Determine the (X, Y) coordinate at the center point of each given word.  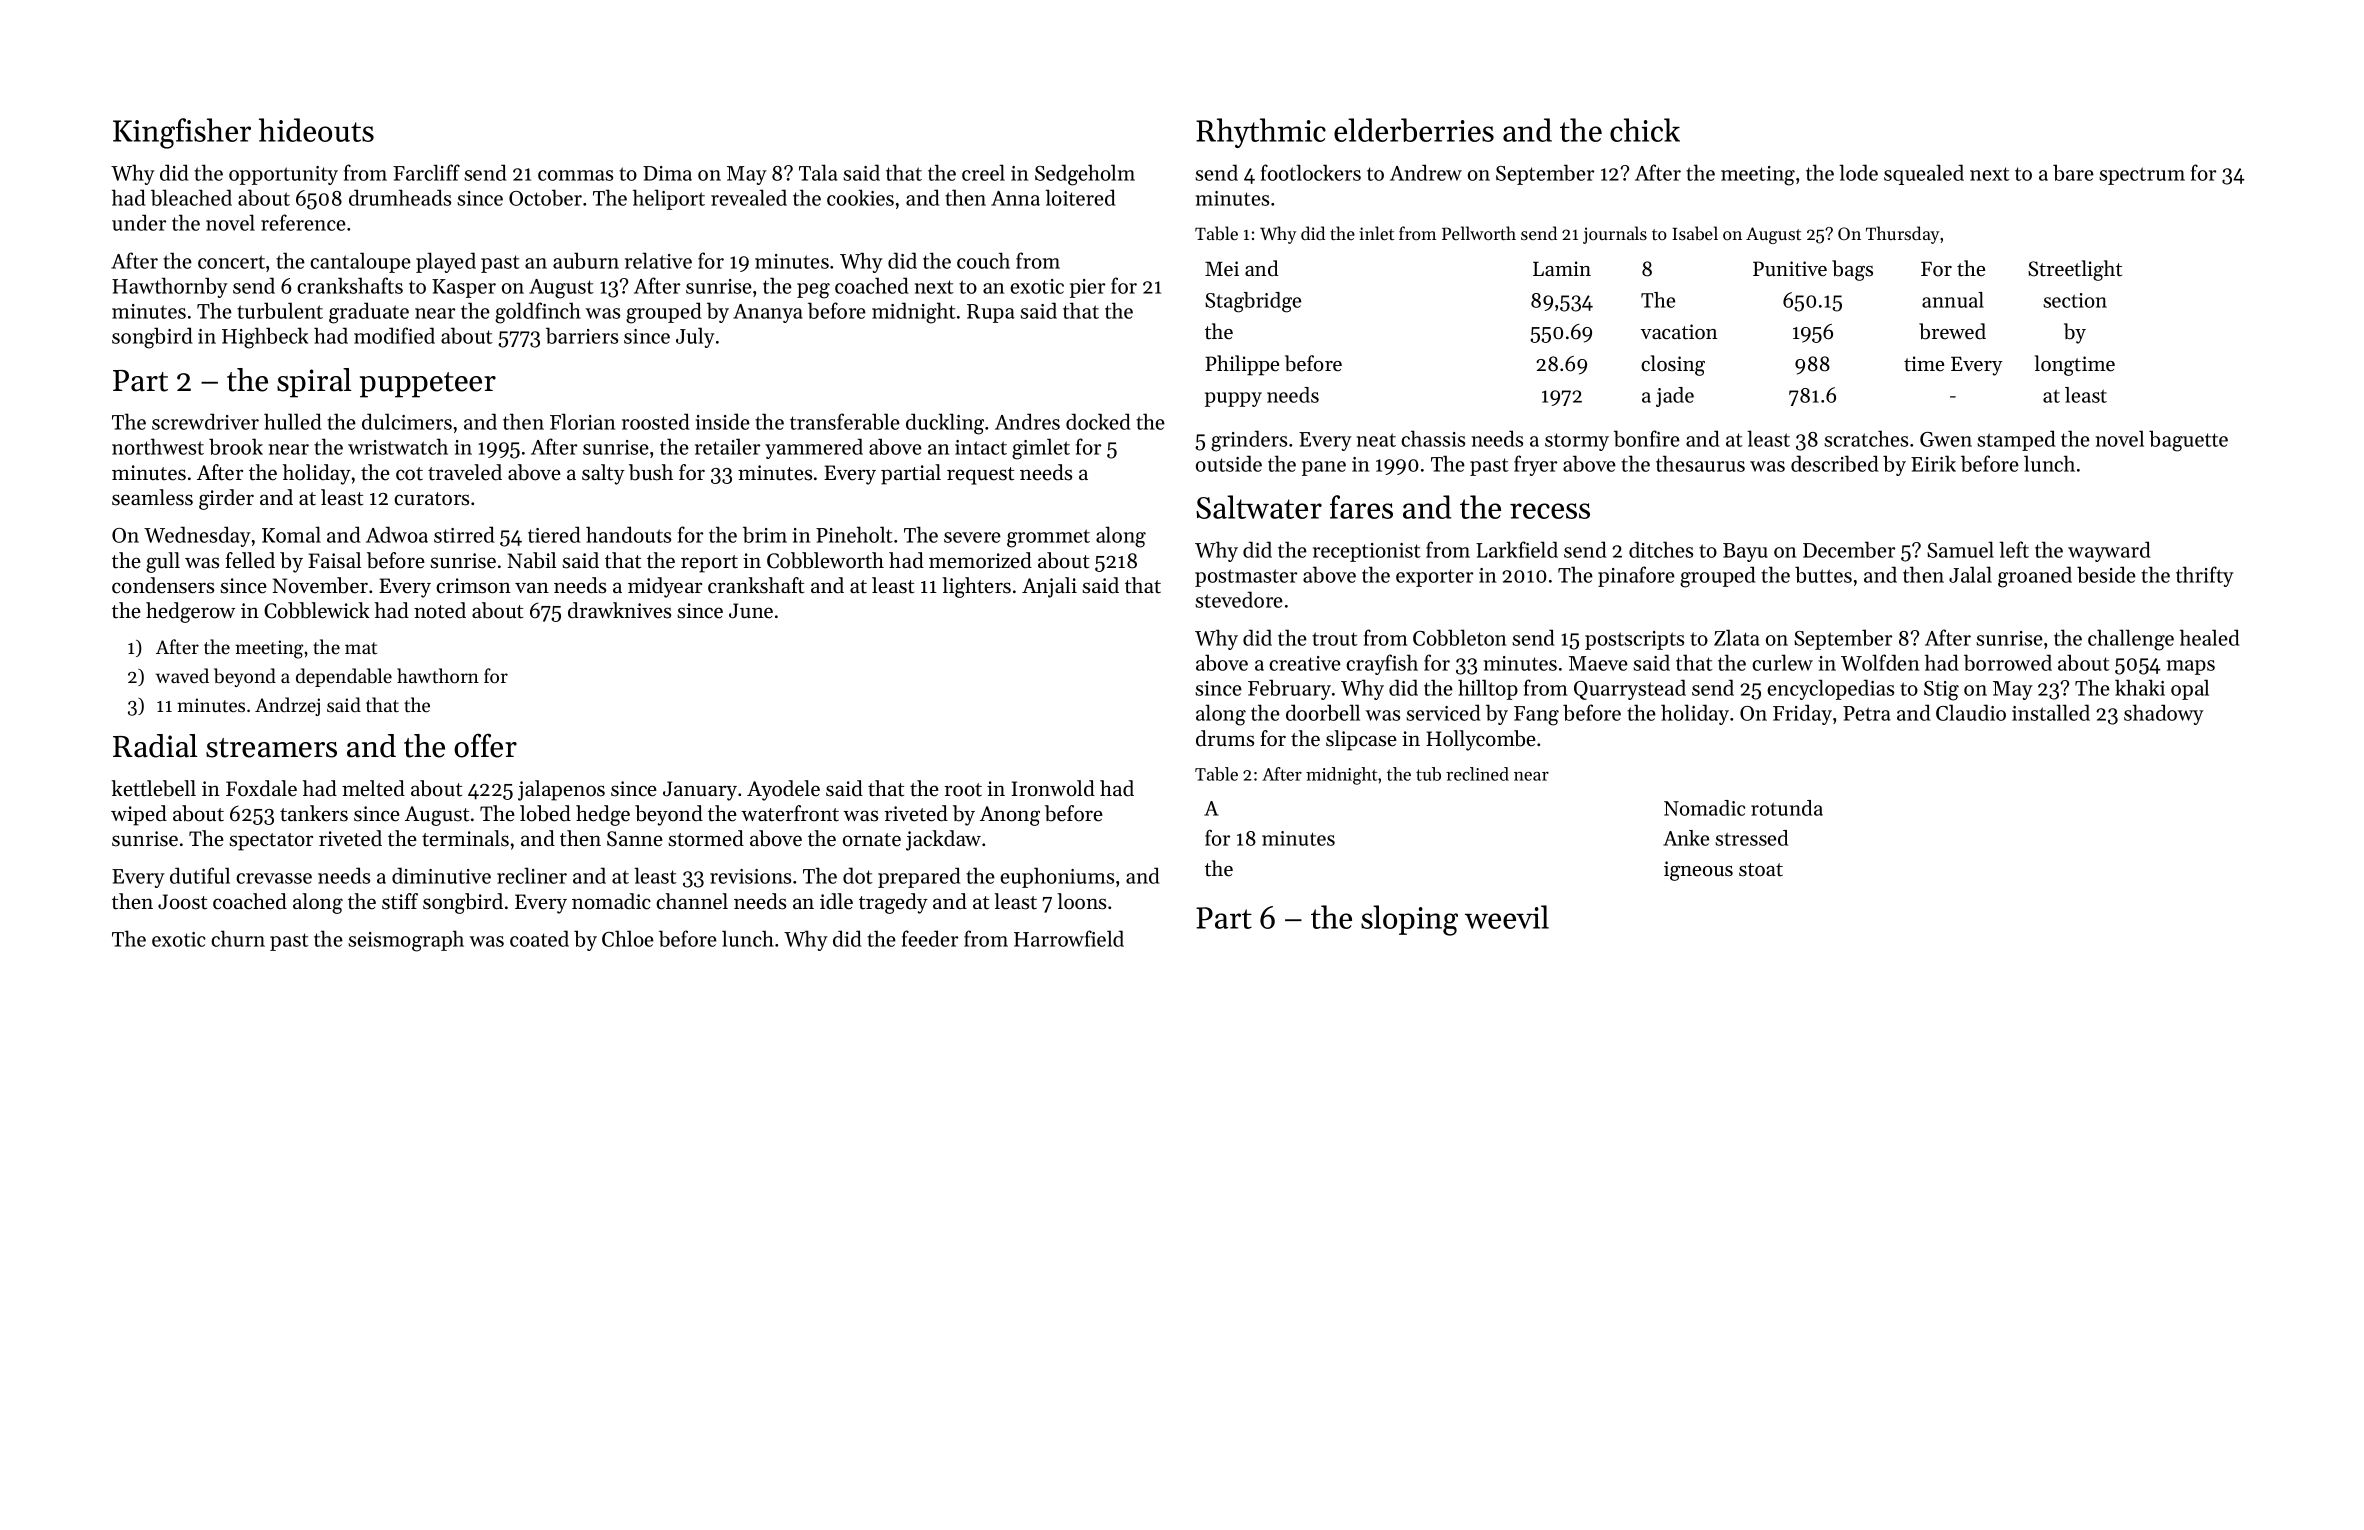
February (1289, 689)
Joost (182, 902)
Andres (1027, 421)
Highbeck (265, 338)
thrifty (2205, 576)
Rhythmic (1261, 133)
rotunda (1787, 808)
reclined (1477, 774)
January (700, 791)
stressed (1751, 838)
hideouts (316, 130)
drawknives (619, 610)
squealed (1924, 174)
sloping (1409, 920)
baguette (2188, 441)
